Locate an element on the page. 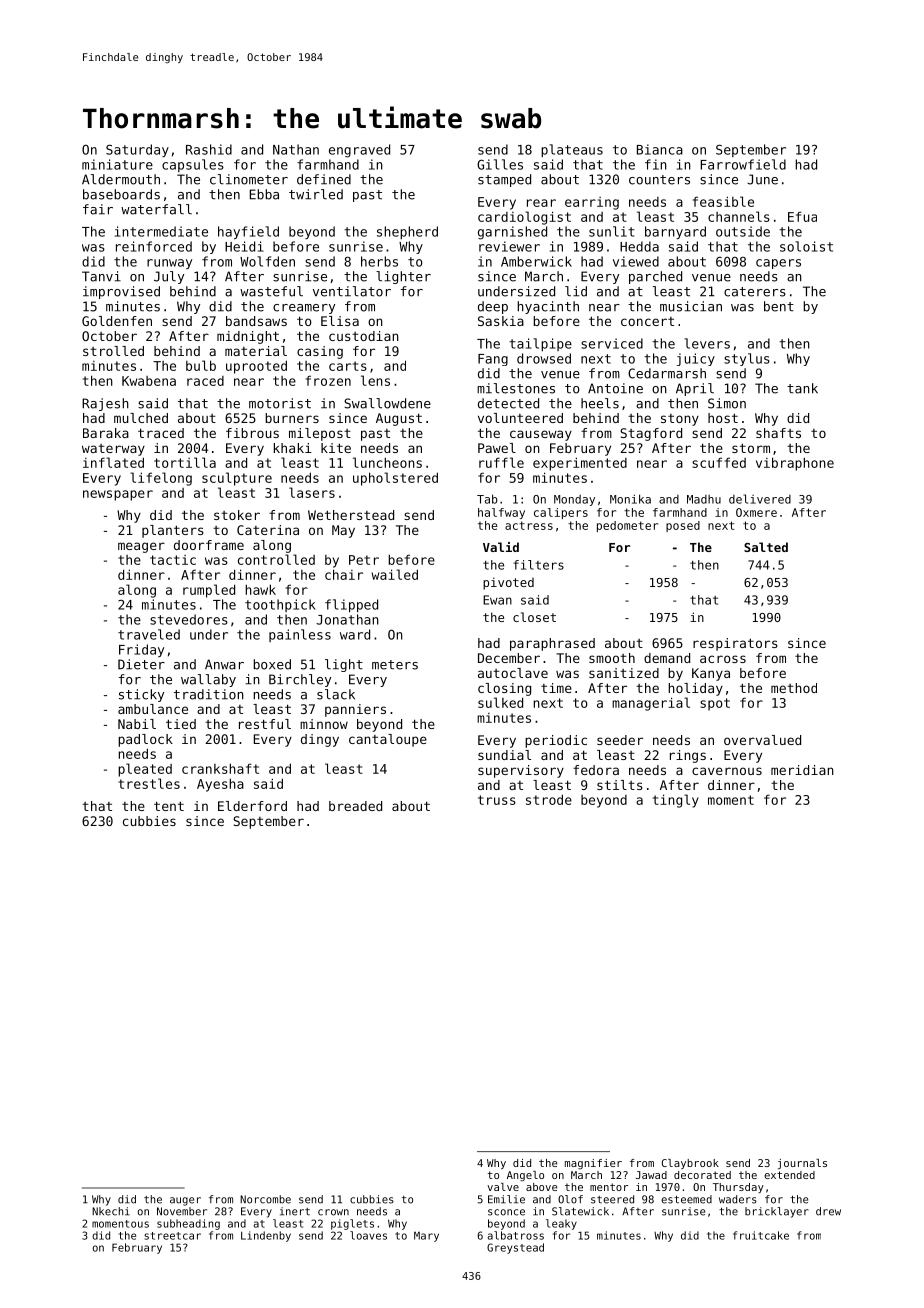 The height and width of the document is (1308, 924). improvised is located at coordinates (121, 292).
